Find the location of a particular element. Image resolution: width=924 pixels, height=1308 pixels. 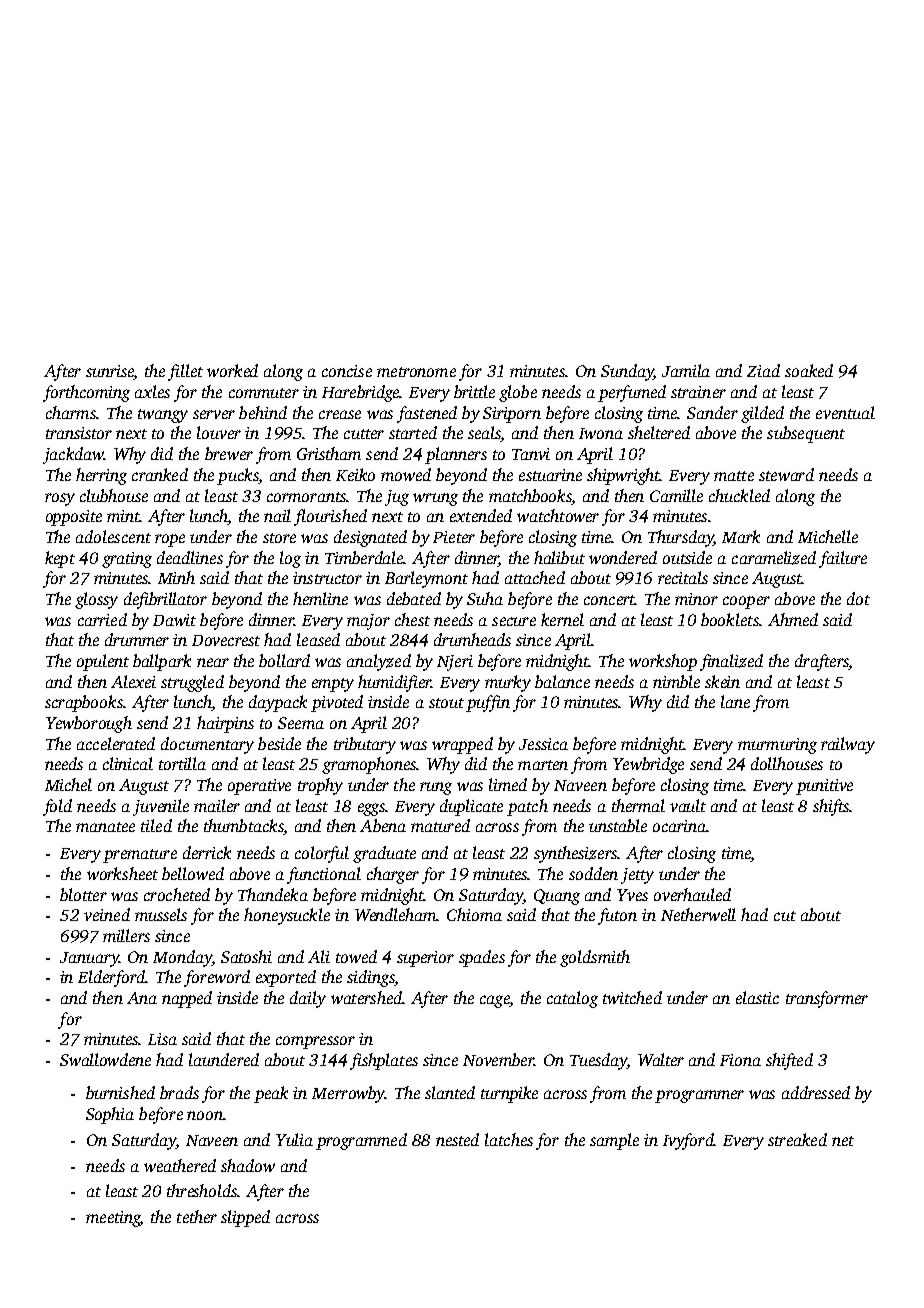

halibut is located at coordinates (559, 557).
